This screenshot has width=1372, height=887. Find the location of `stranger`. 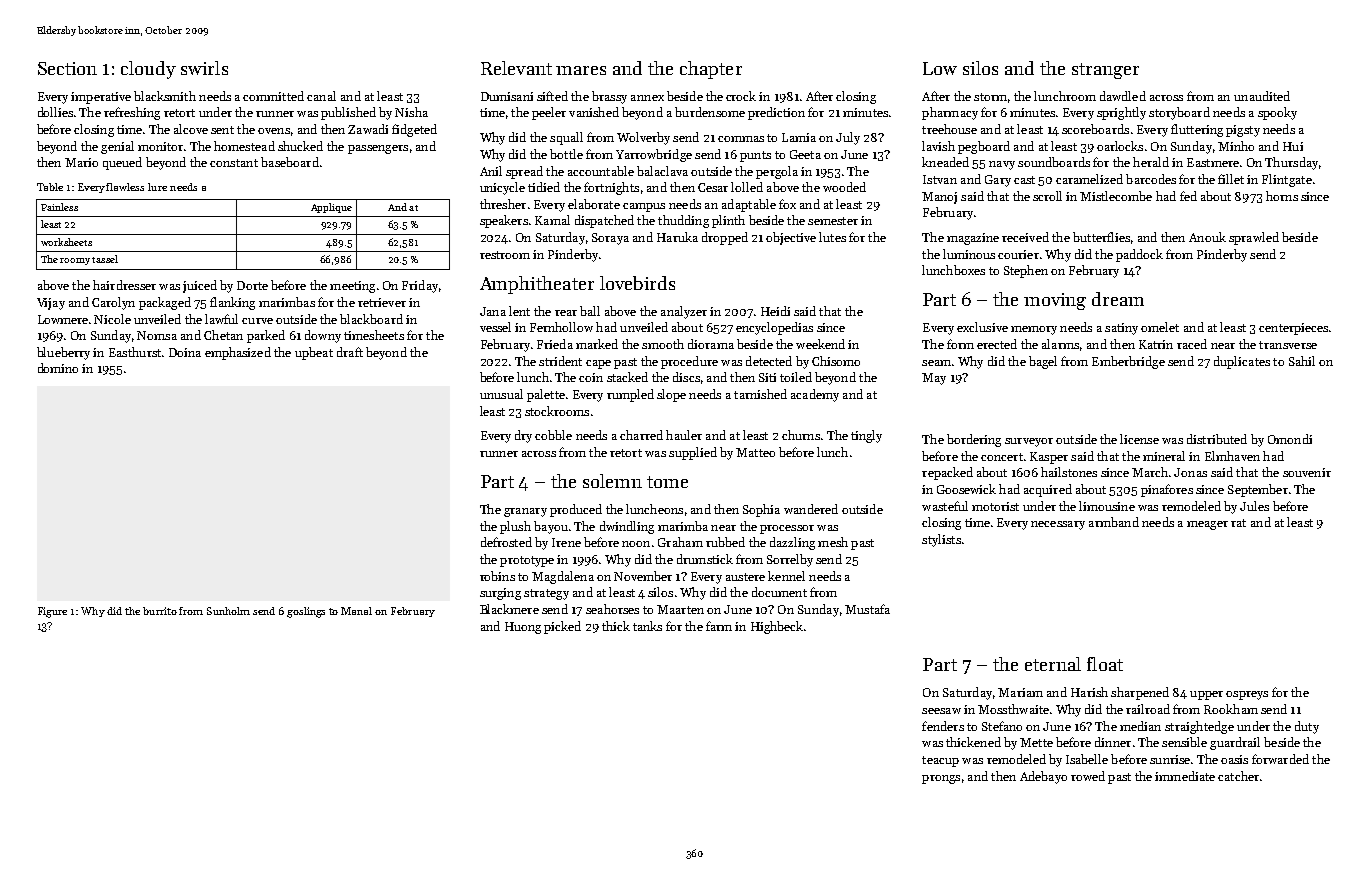

stranger is located at coordinates (1105, 71).
